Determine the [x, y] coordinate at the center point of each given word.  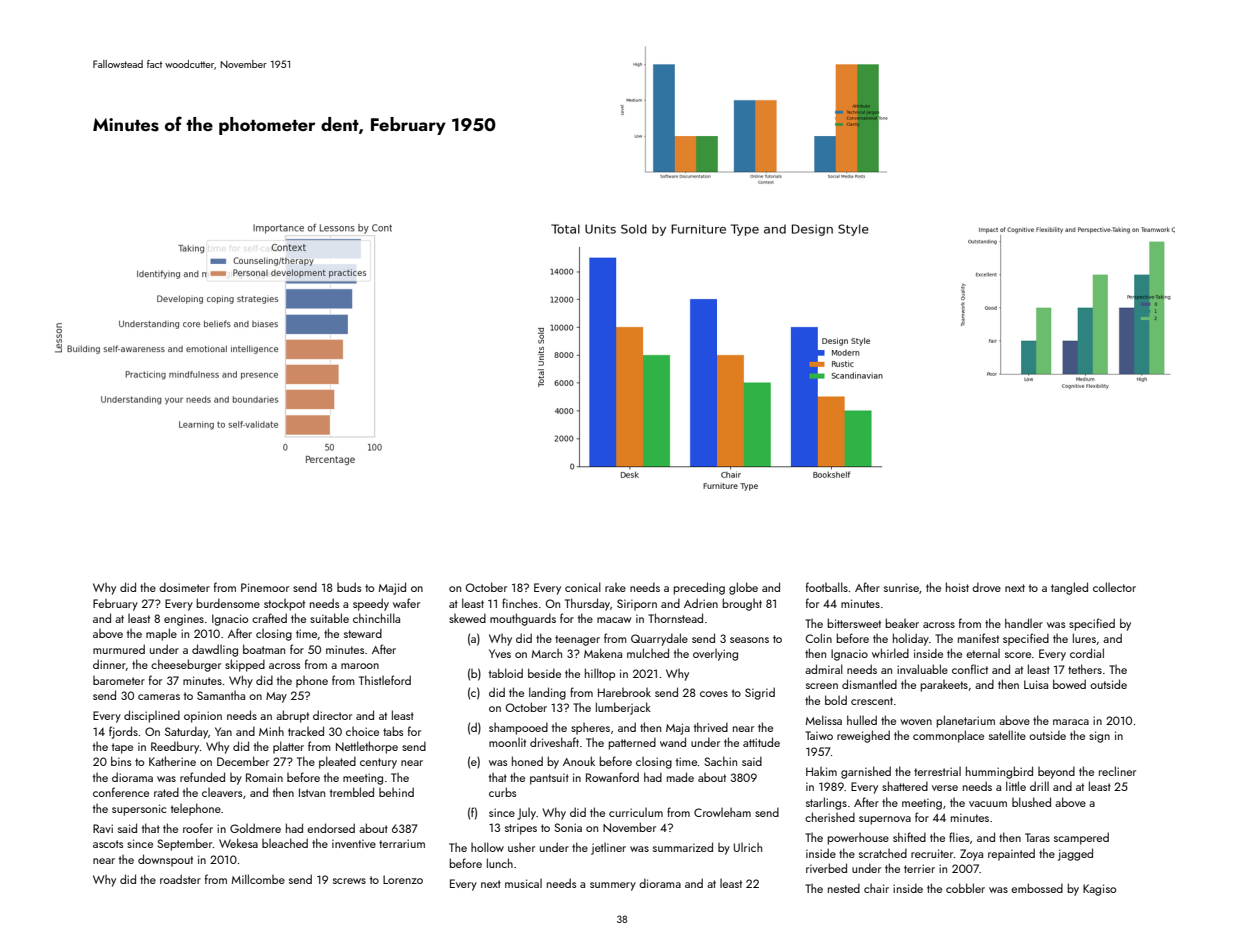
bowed [1069, 684]
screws [349, 881]
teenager [577, 640]
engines [184, 620]
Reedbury [175, 747]
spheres [590, 729]
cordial [1087, 653]
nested [844, 888]
